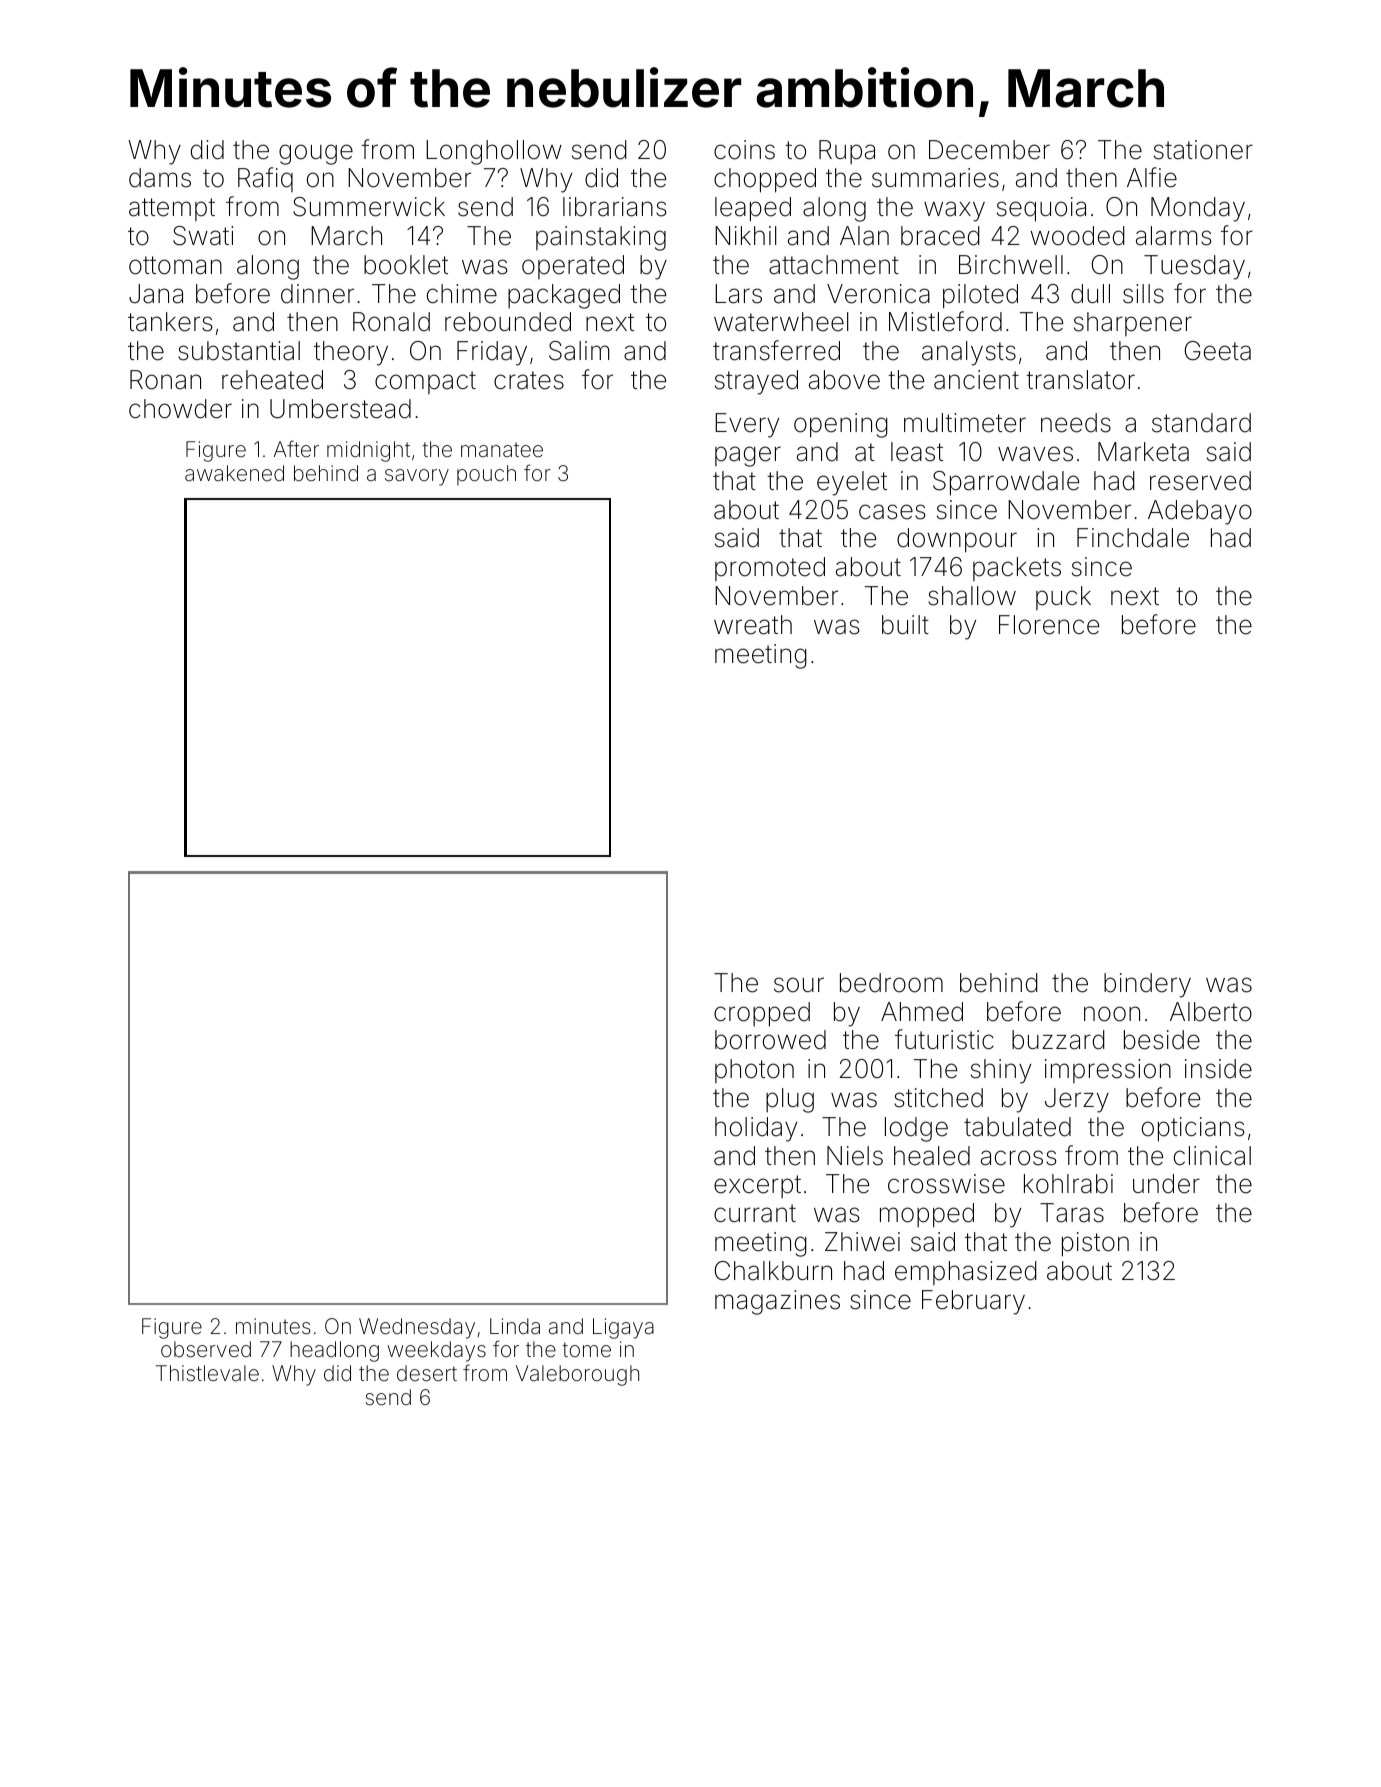 The height and width of the screenshot is (1787, 1381). Describe the element at coordinates (160, 178) in the screenshot. I see `dams` at that location.
